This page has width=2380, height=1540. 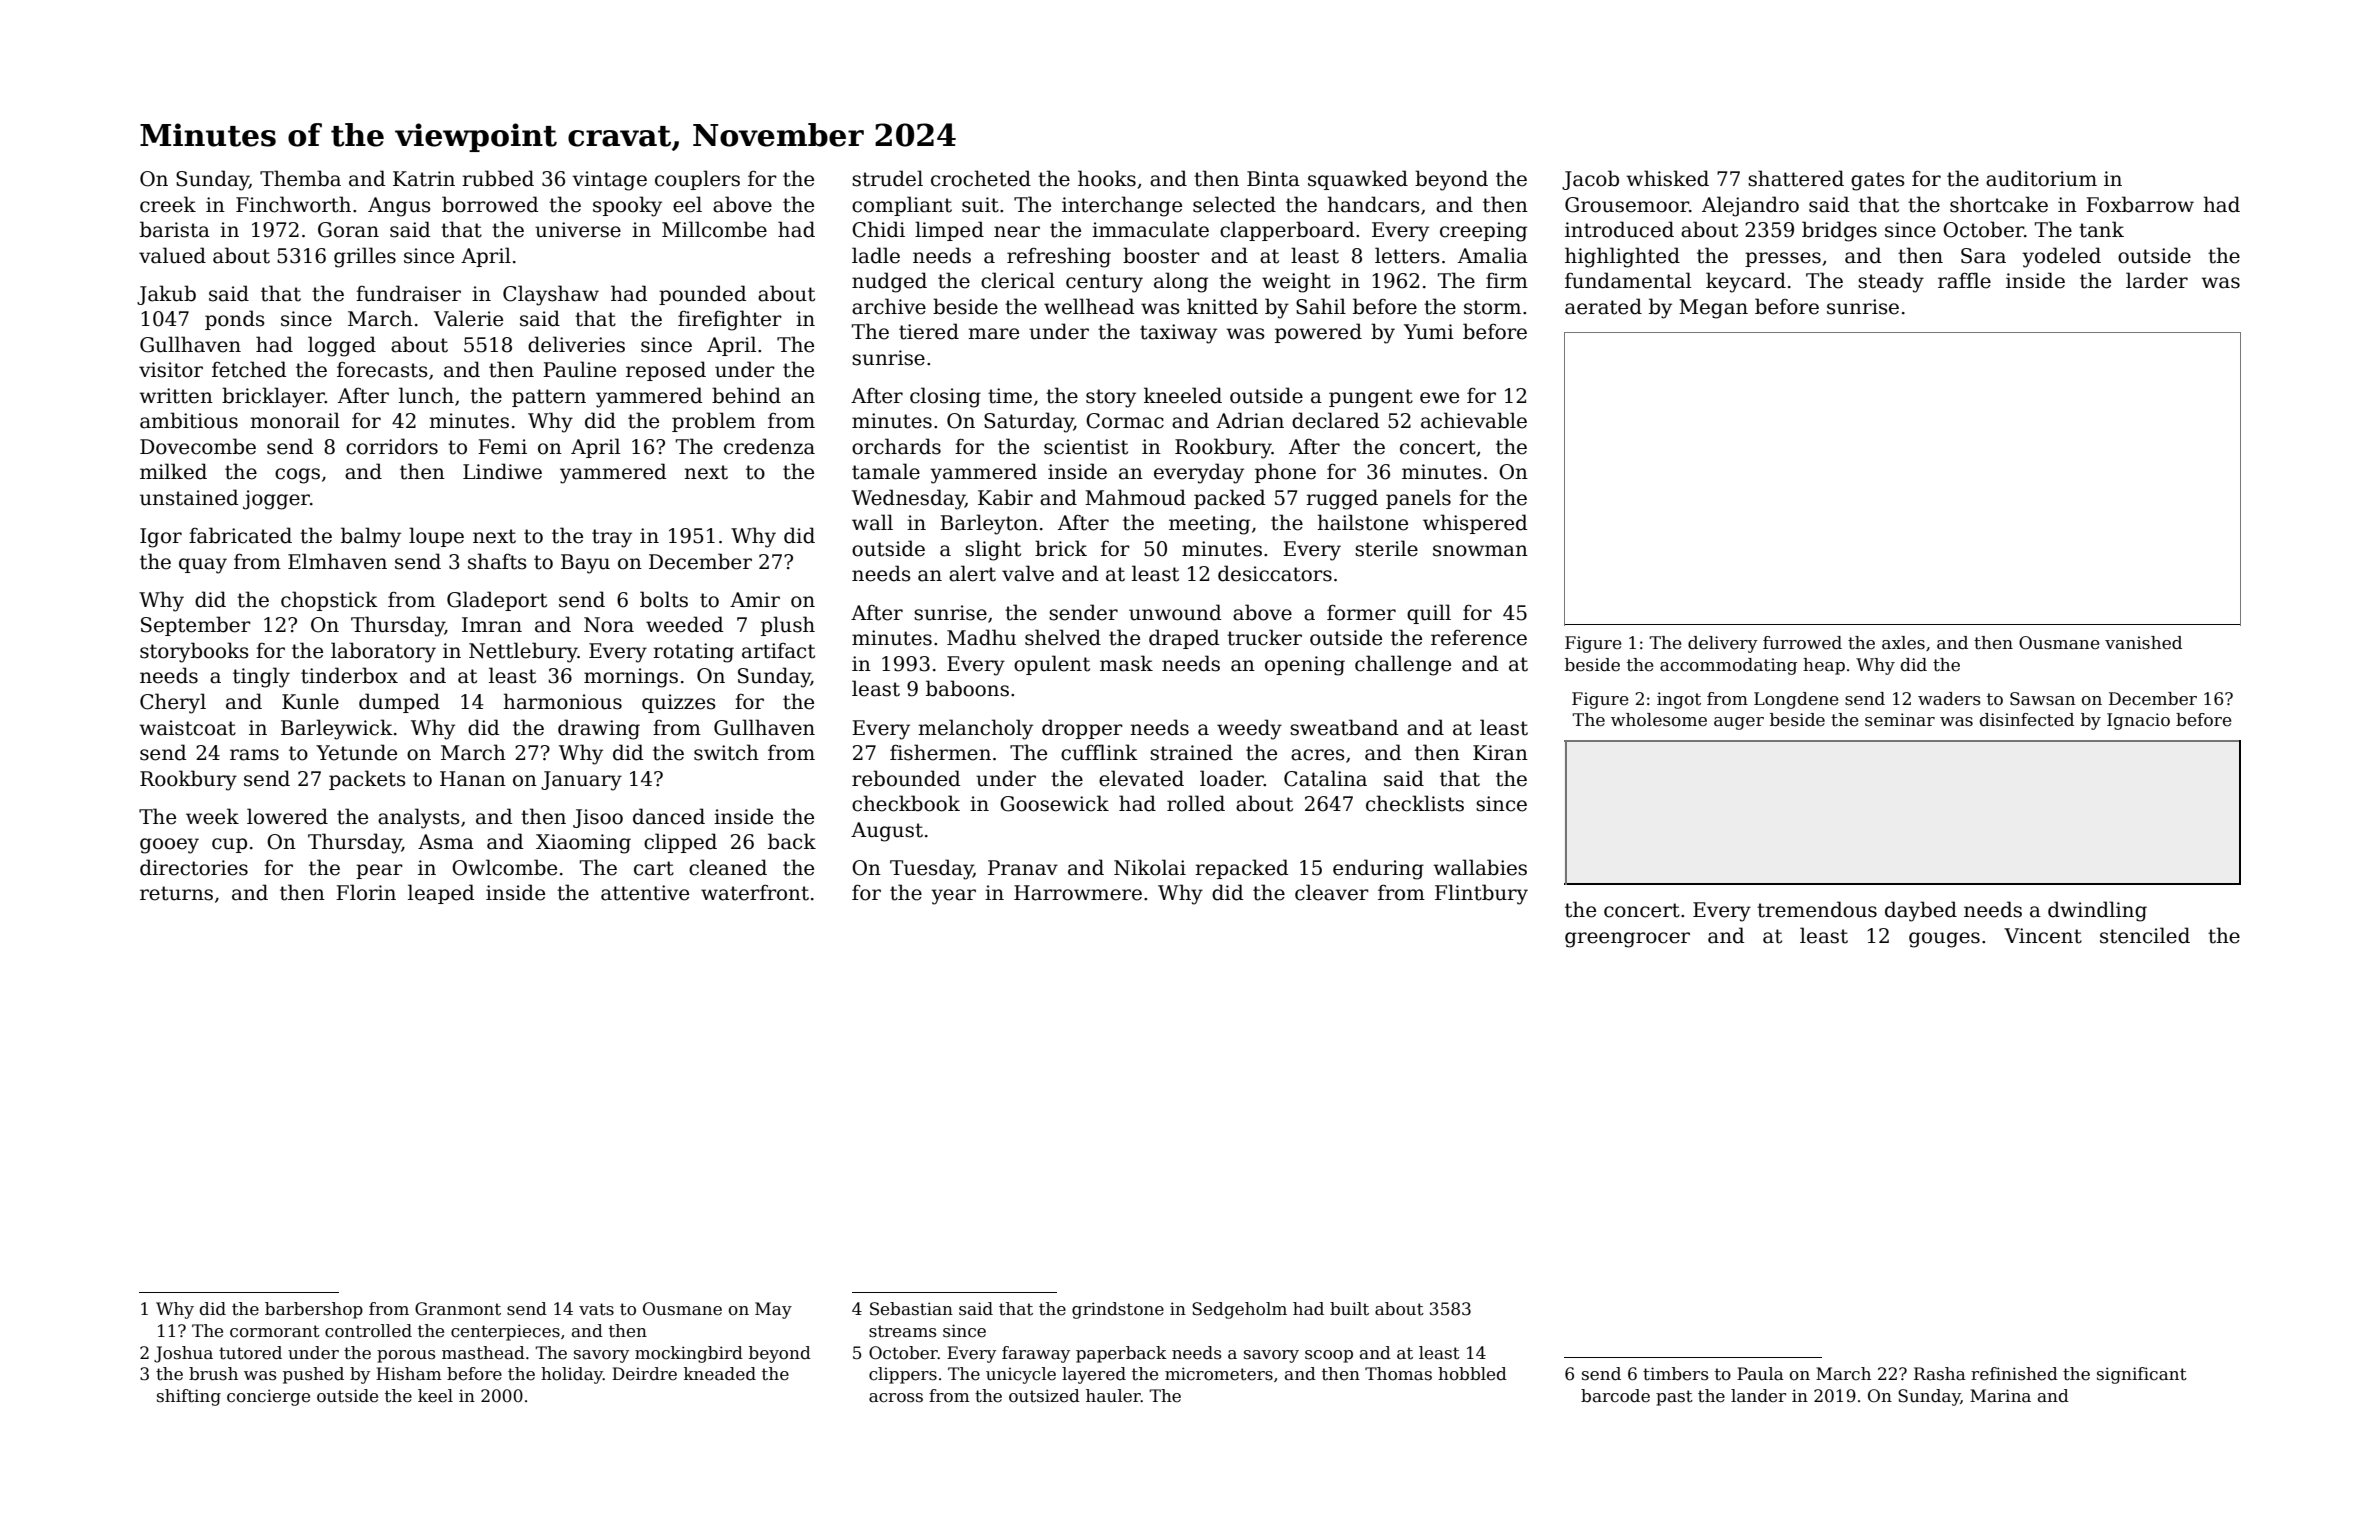 I want to click on Xiaoming, so click(x=583, y=844).
